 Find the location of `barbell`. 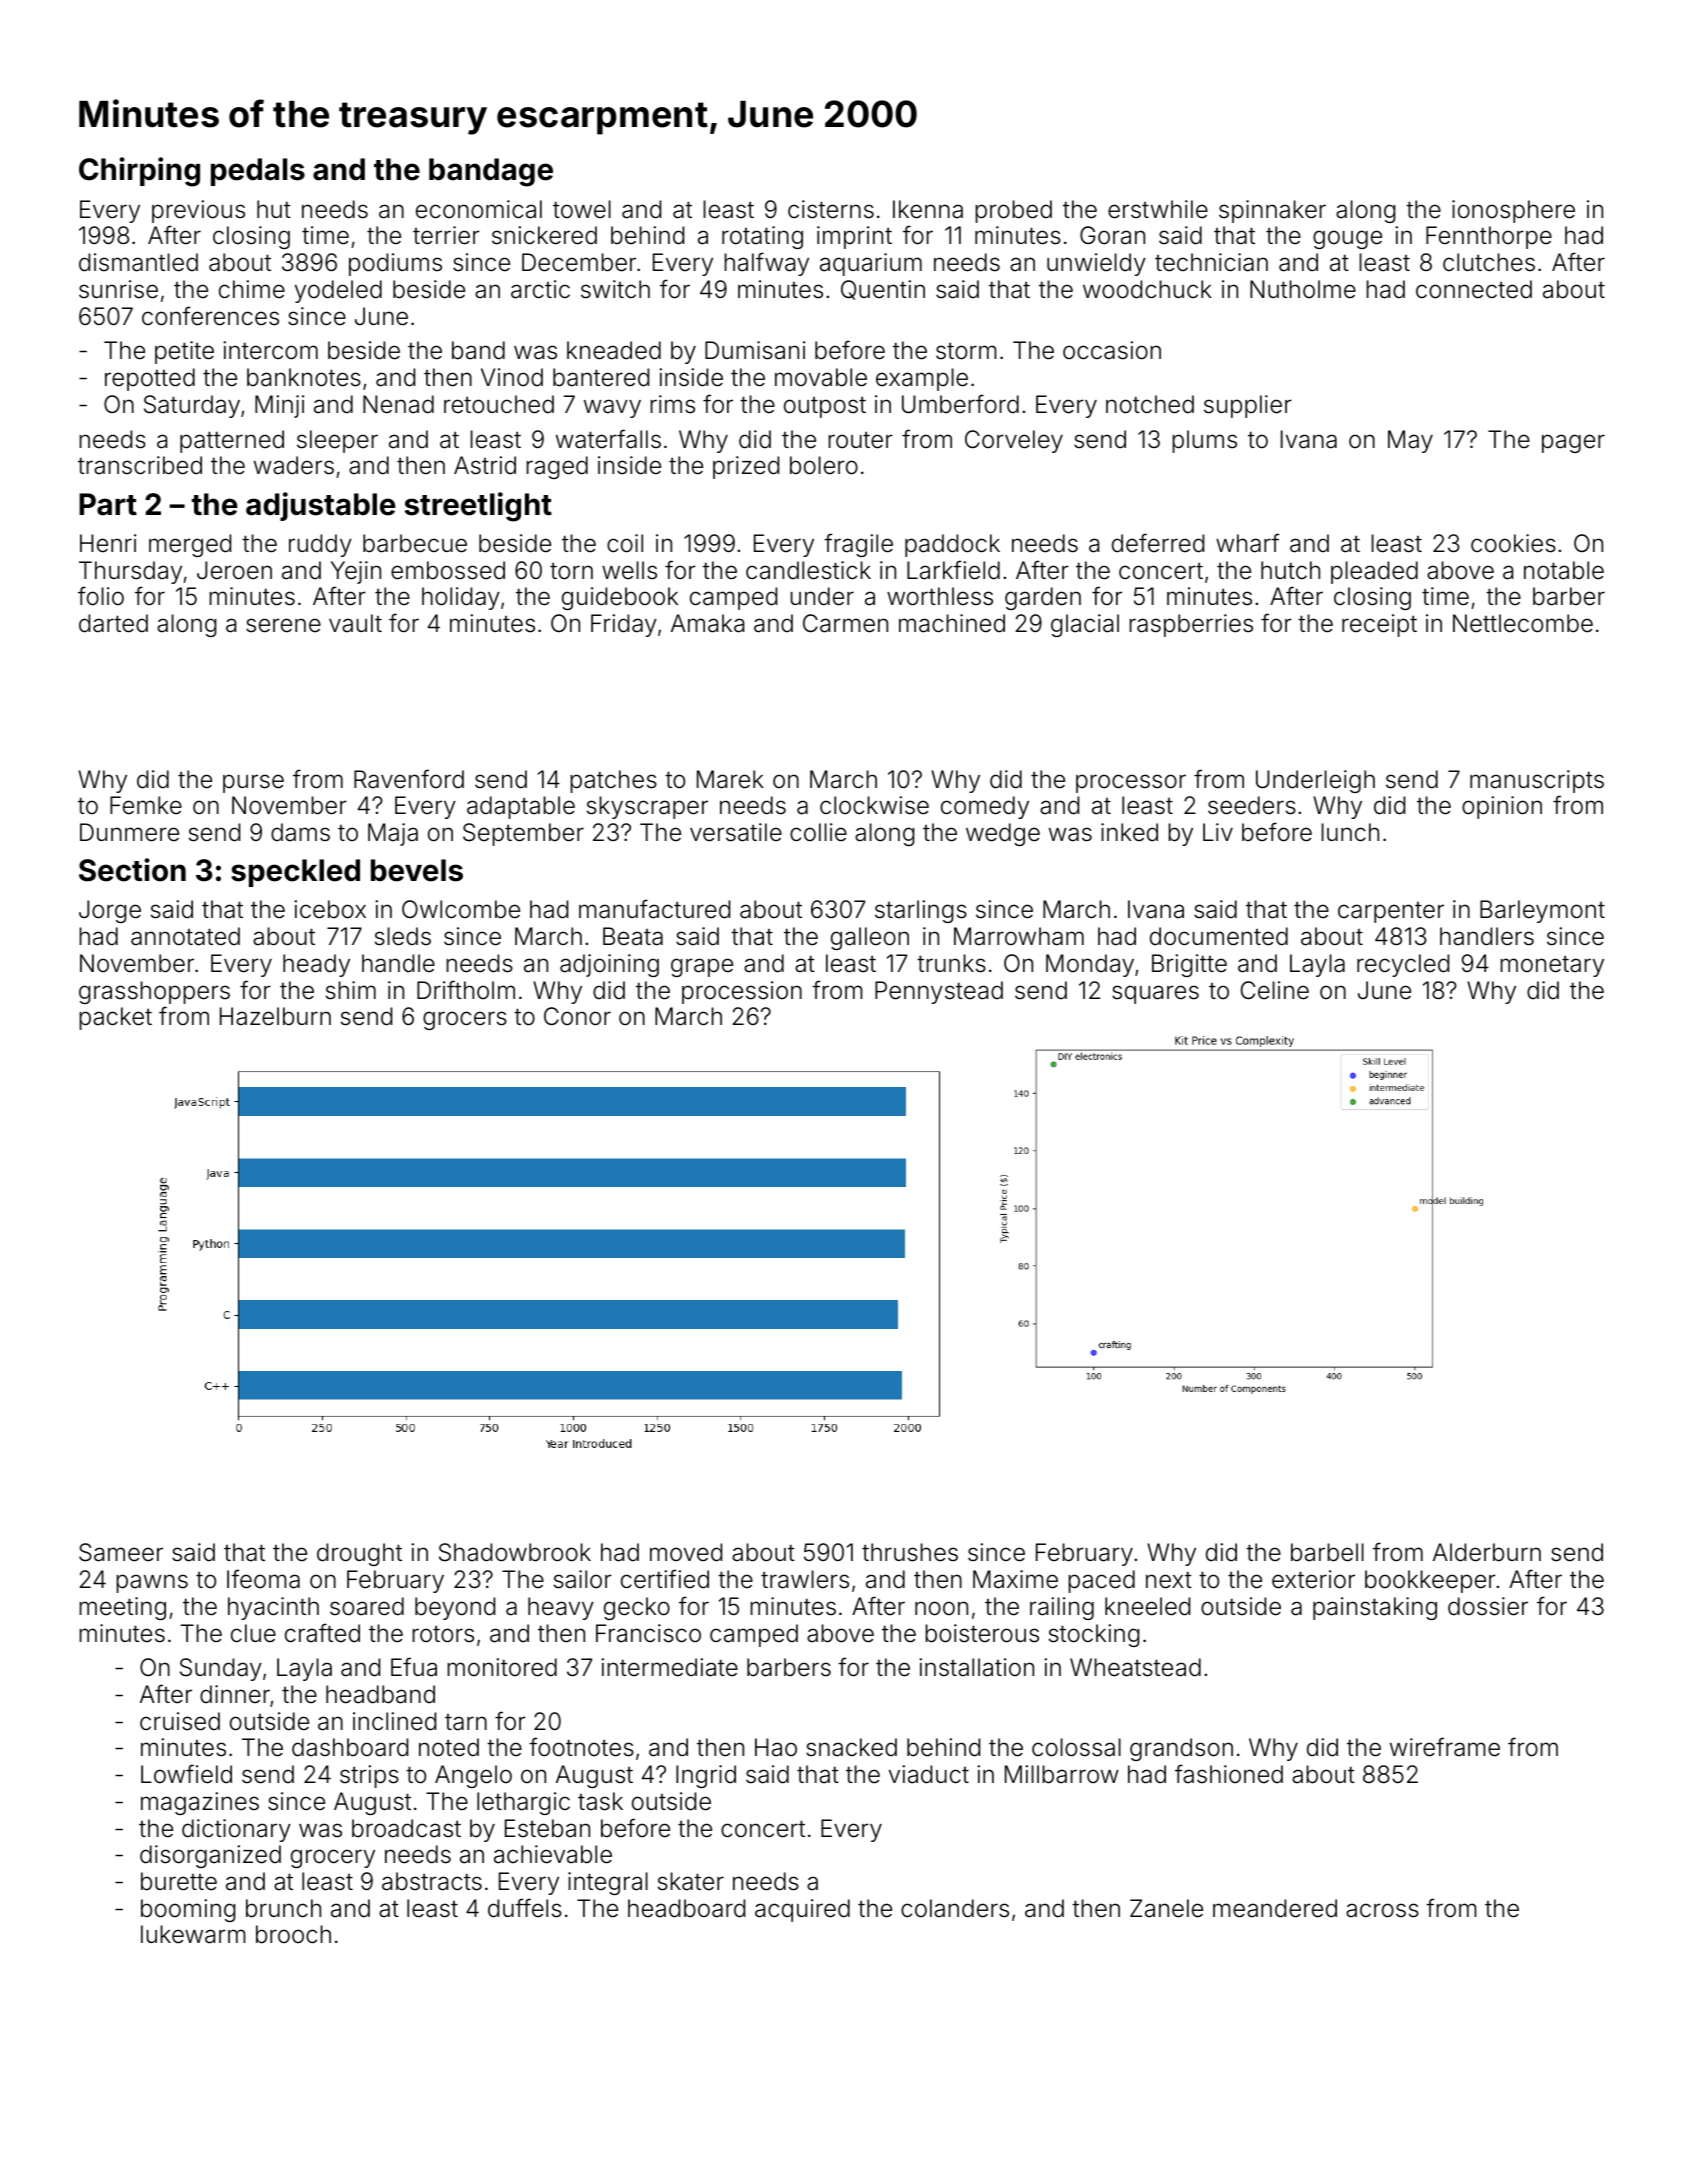

barbell is located at coordinates (1327, 1552).
